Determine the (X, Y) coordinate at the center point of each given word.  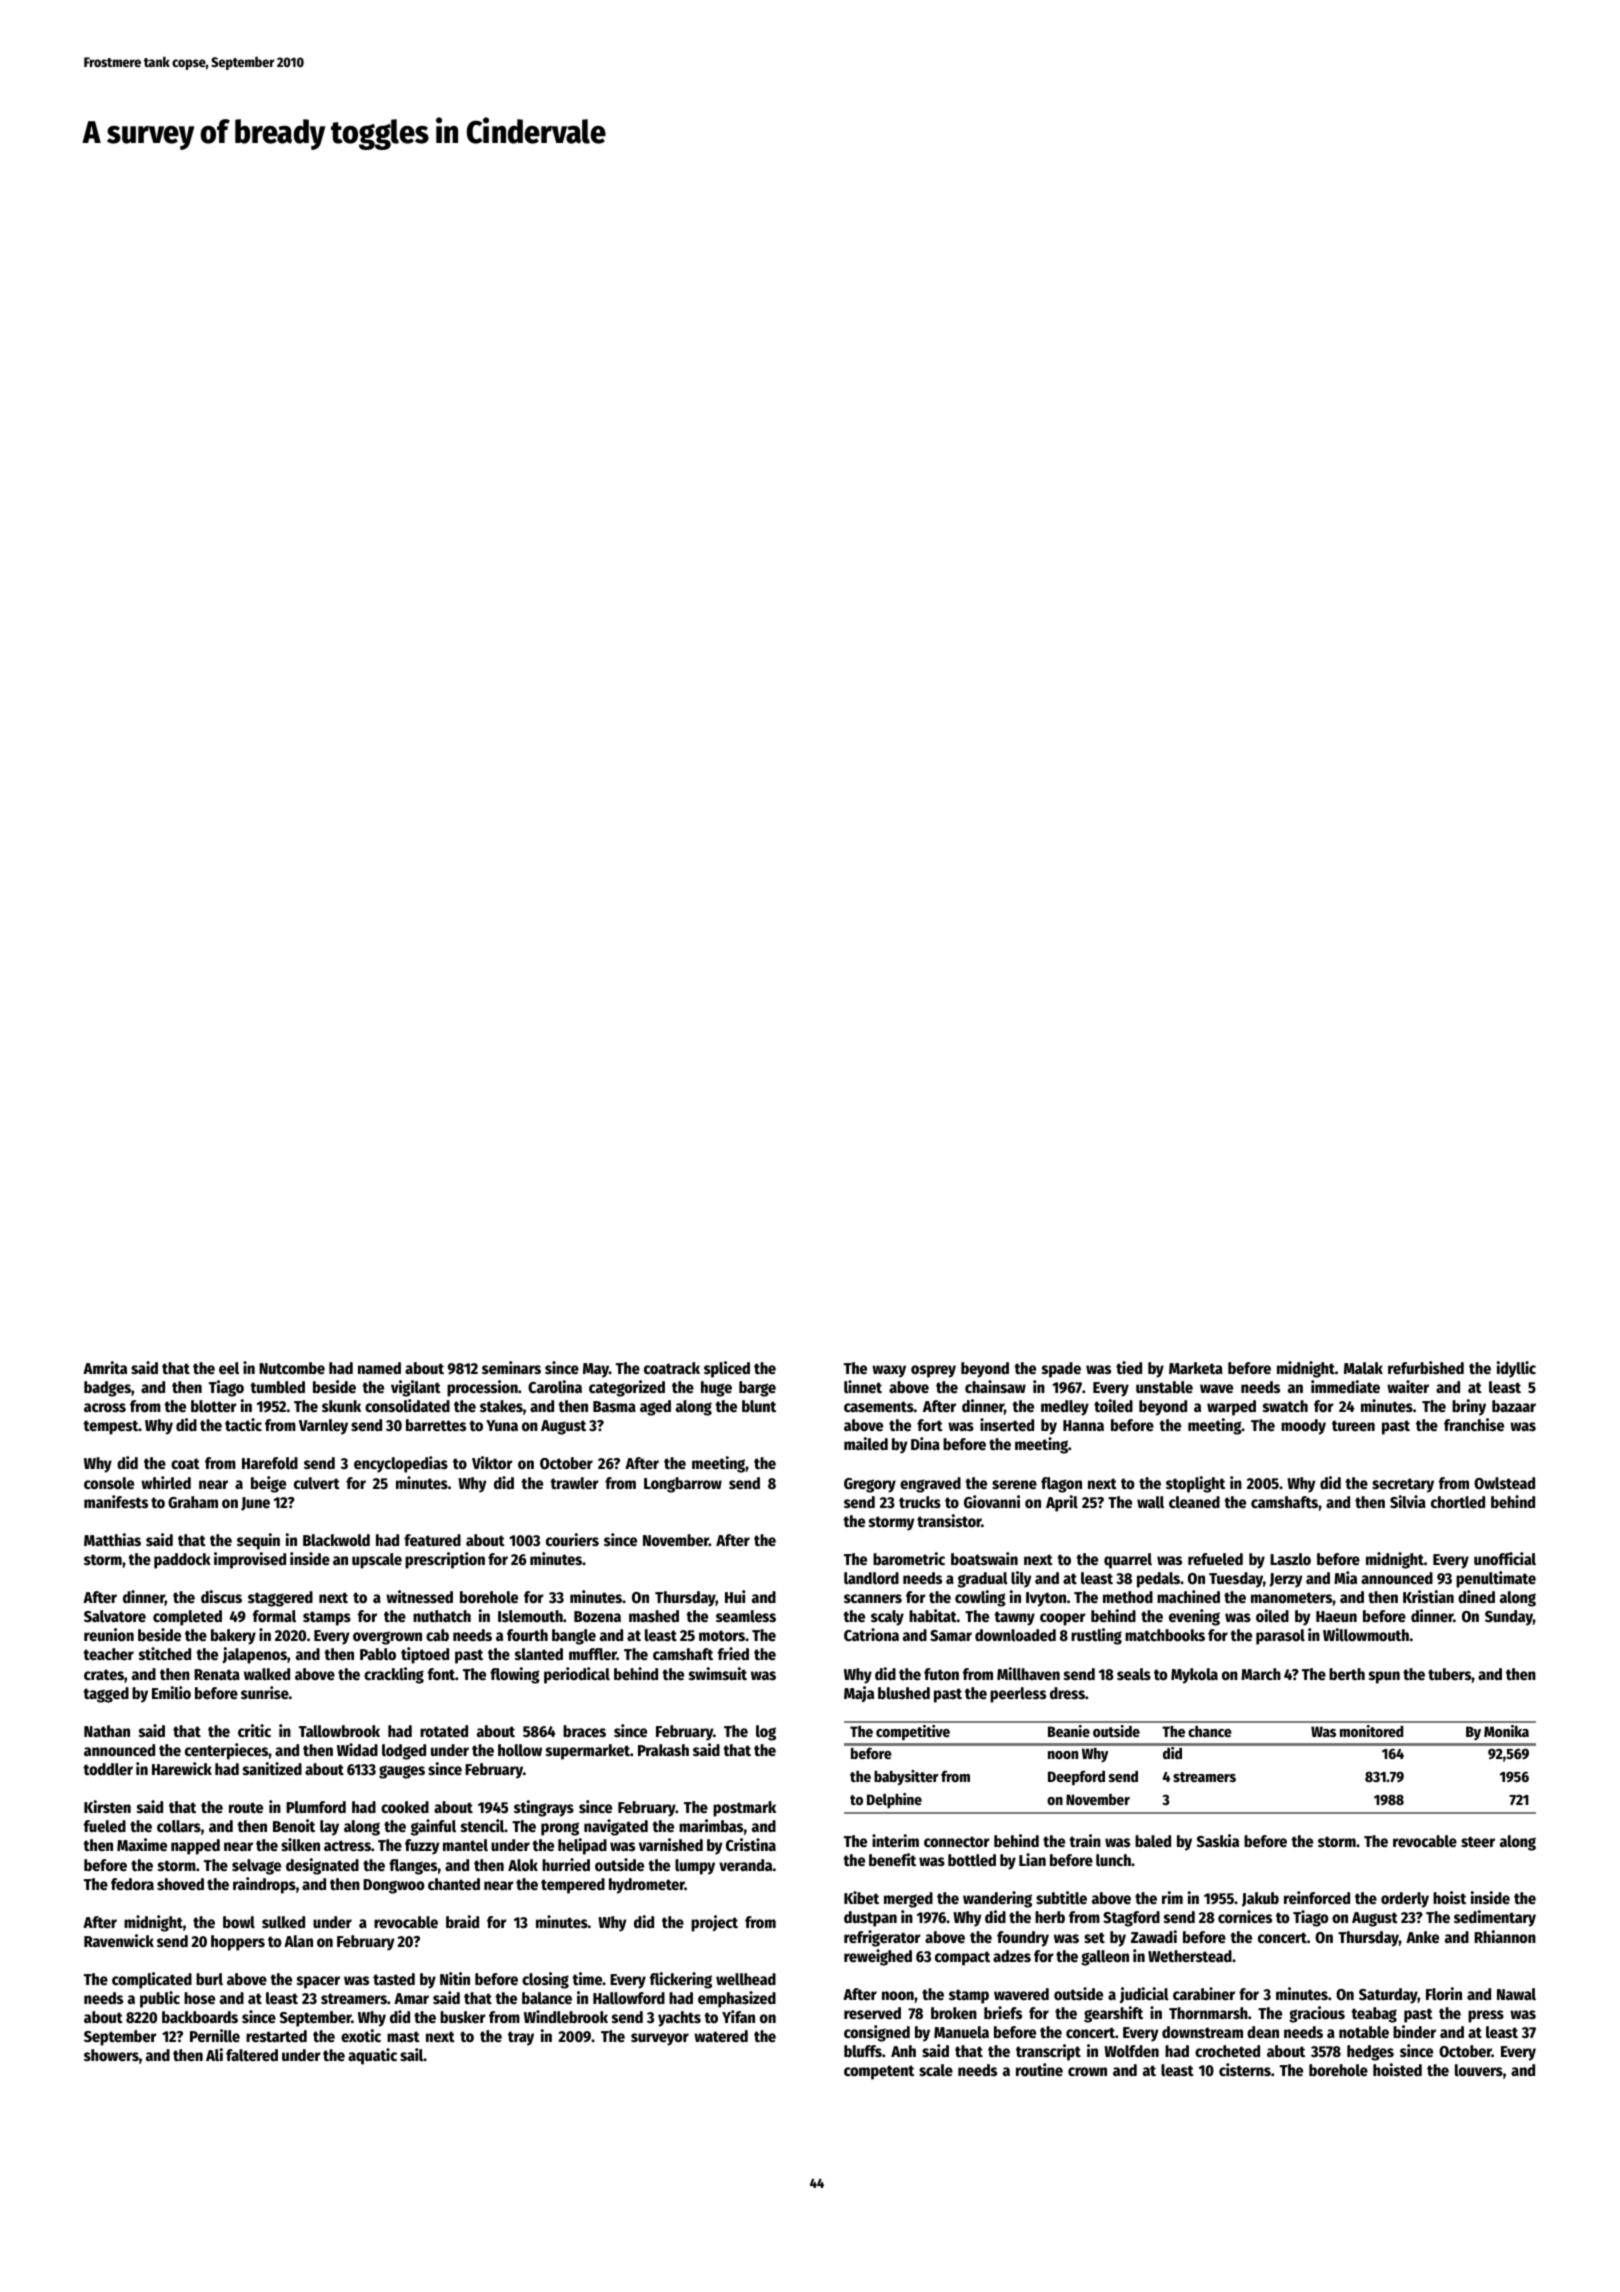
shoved (180, 1884)
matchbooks (1165, 1635)
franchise (1474, 1425)
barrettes (436, 1425)
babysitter (906, 1778)
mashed (654, 1616)
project (714, 1923)
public (160, 1999)
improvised (250, 1560)
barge (757, 1389)
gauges (402, 1772)
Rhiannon (1505, 1937)
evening (1194, 1617)
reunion (109, 1635)
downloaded (1015, 1635)
